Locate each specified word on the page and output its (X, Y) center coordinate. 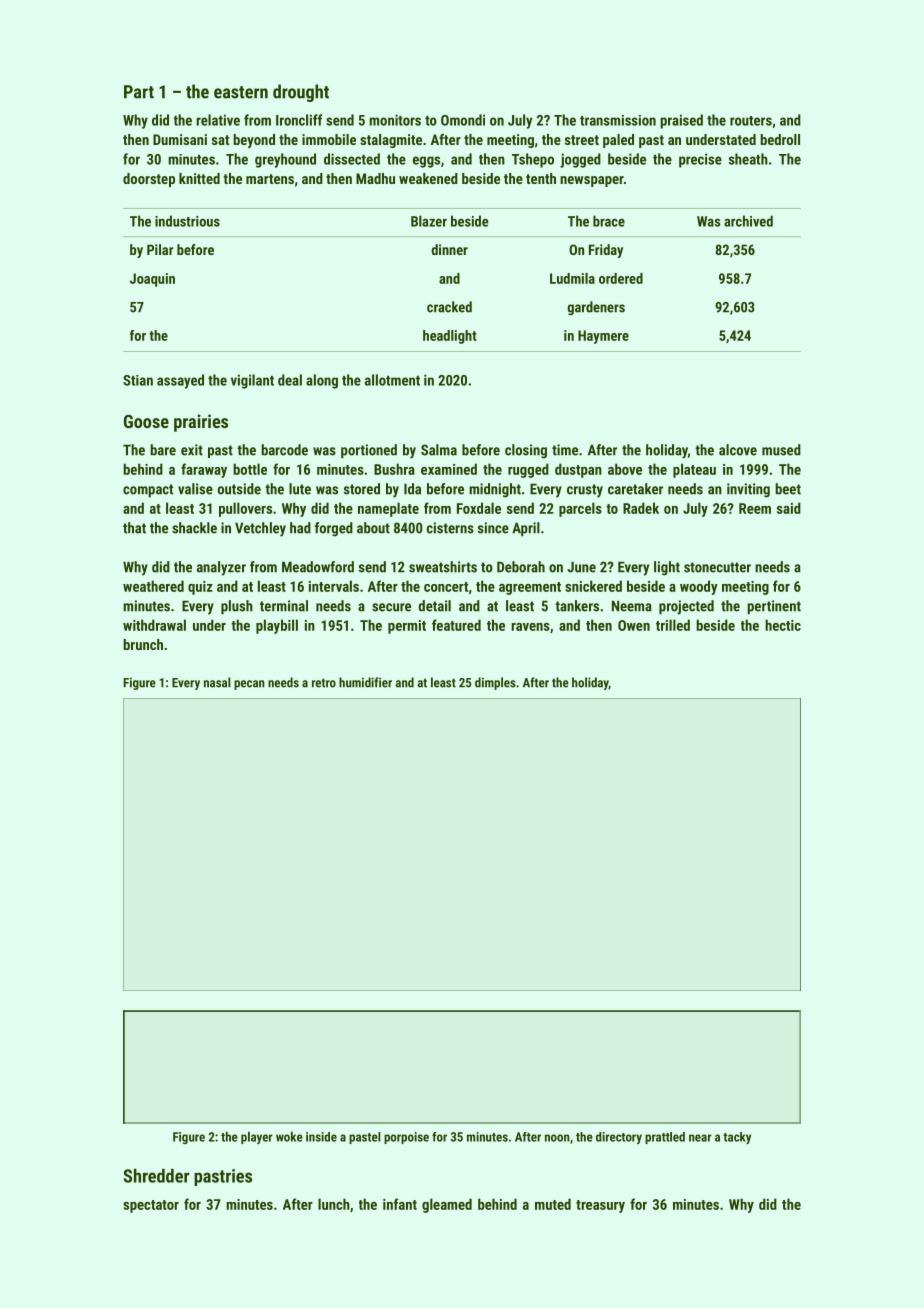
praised (681, 121)
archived (748, 221)
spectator (151, 1206)
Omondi (463, 120)
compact (148, 491)
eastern (241, 92)
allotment (392, 380)
